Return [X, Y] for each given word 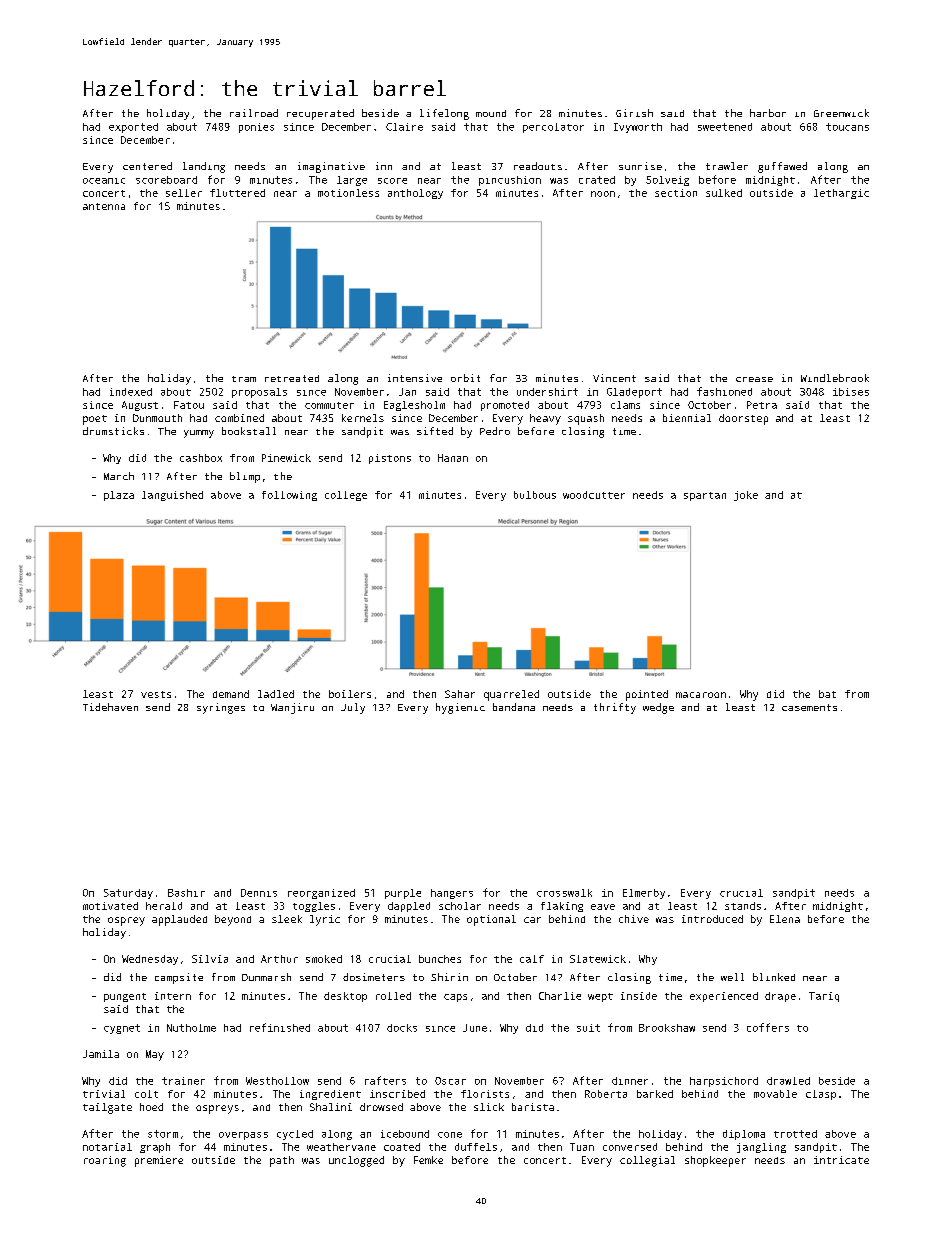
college [346, 496]
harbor [768, 113]
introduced [712, 919]
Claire [404, 127]
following [289, 496]
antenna [104, 206]
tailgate [107, 1108]
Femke [428, 1160]
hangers [452, 894]
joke [746, 496]
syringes [221, 708]
